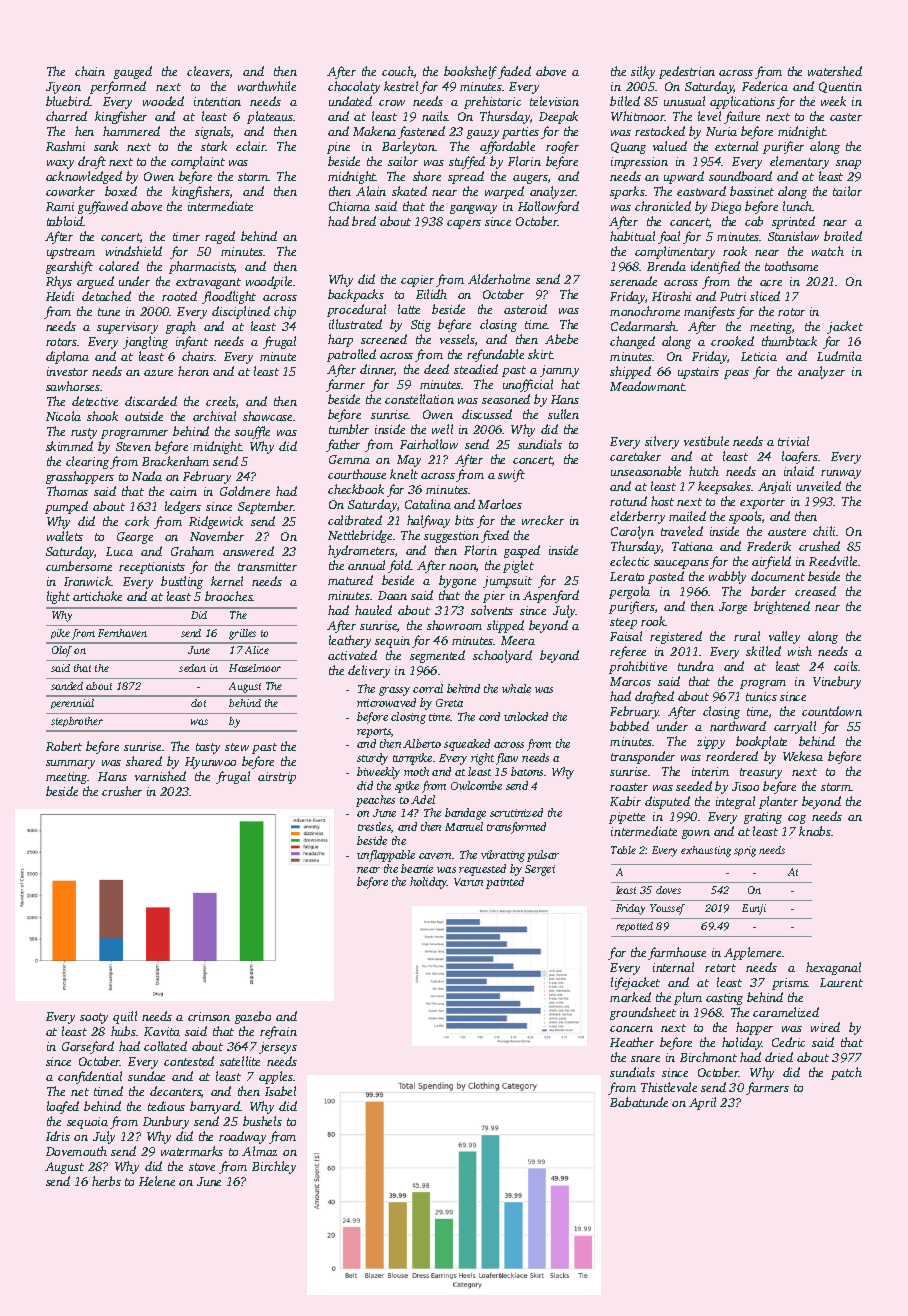  What do you see at coordinates (147, 476) in the screenshot?
I see `Nada` at bounding box center [147, 476].
